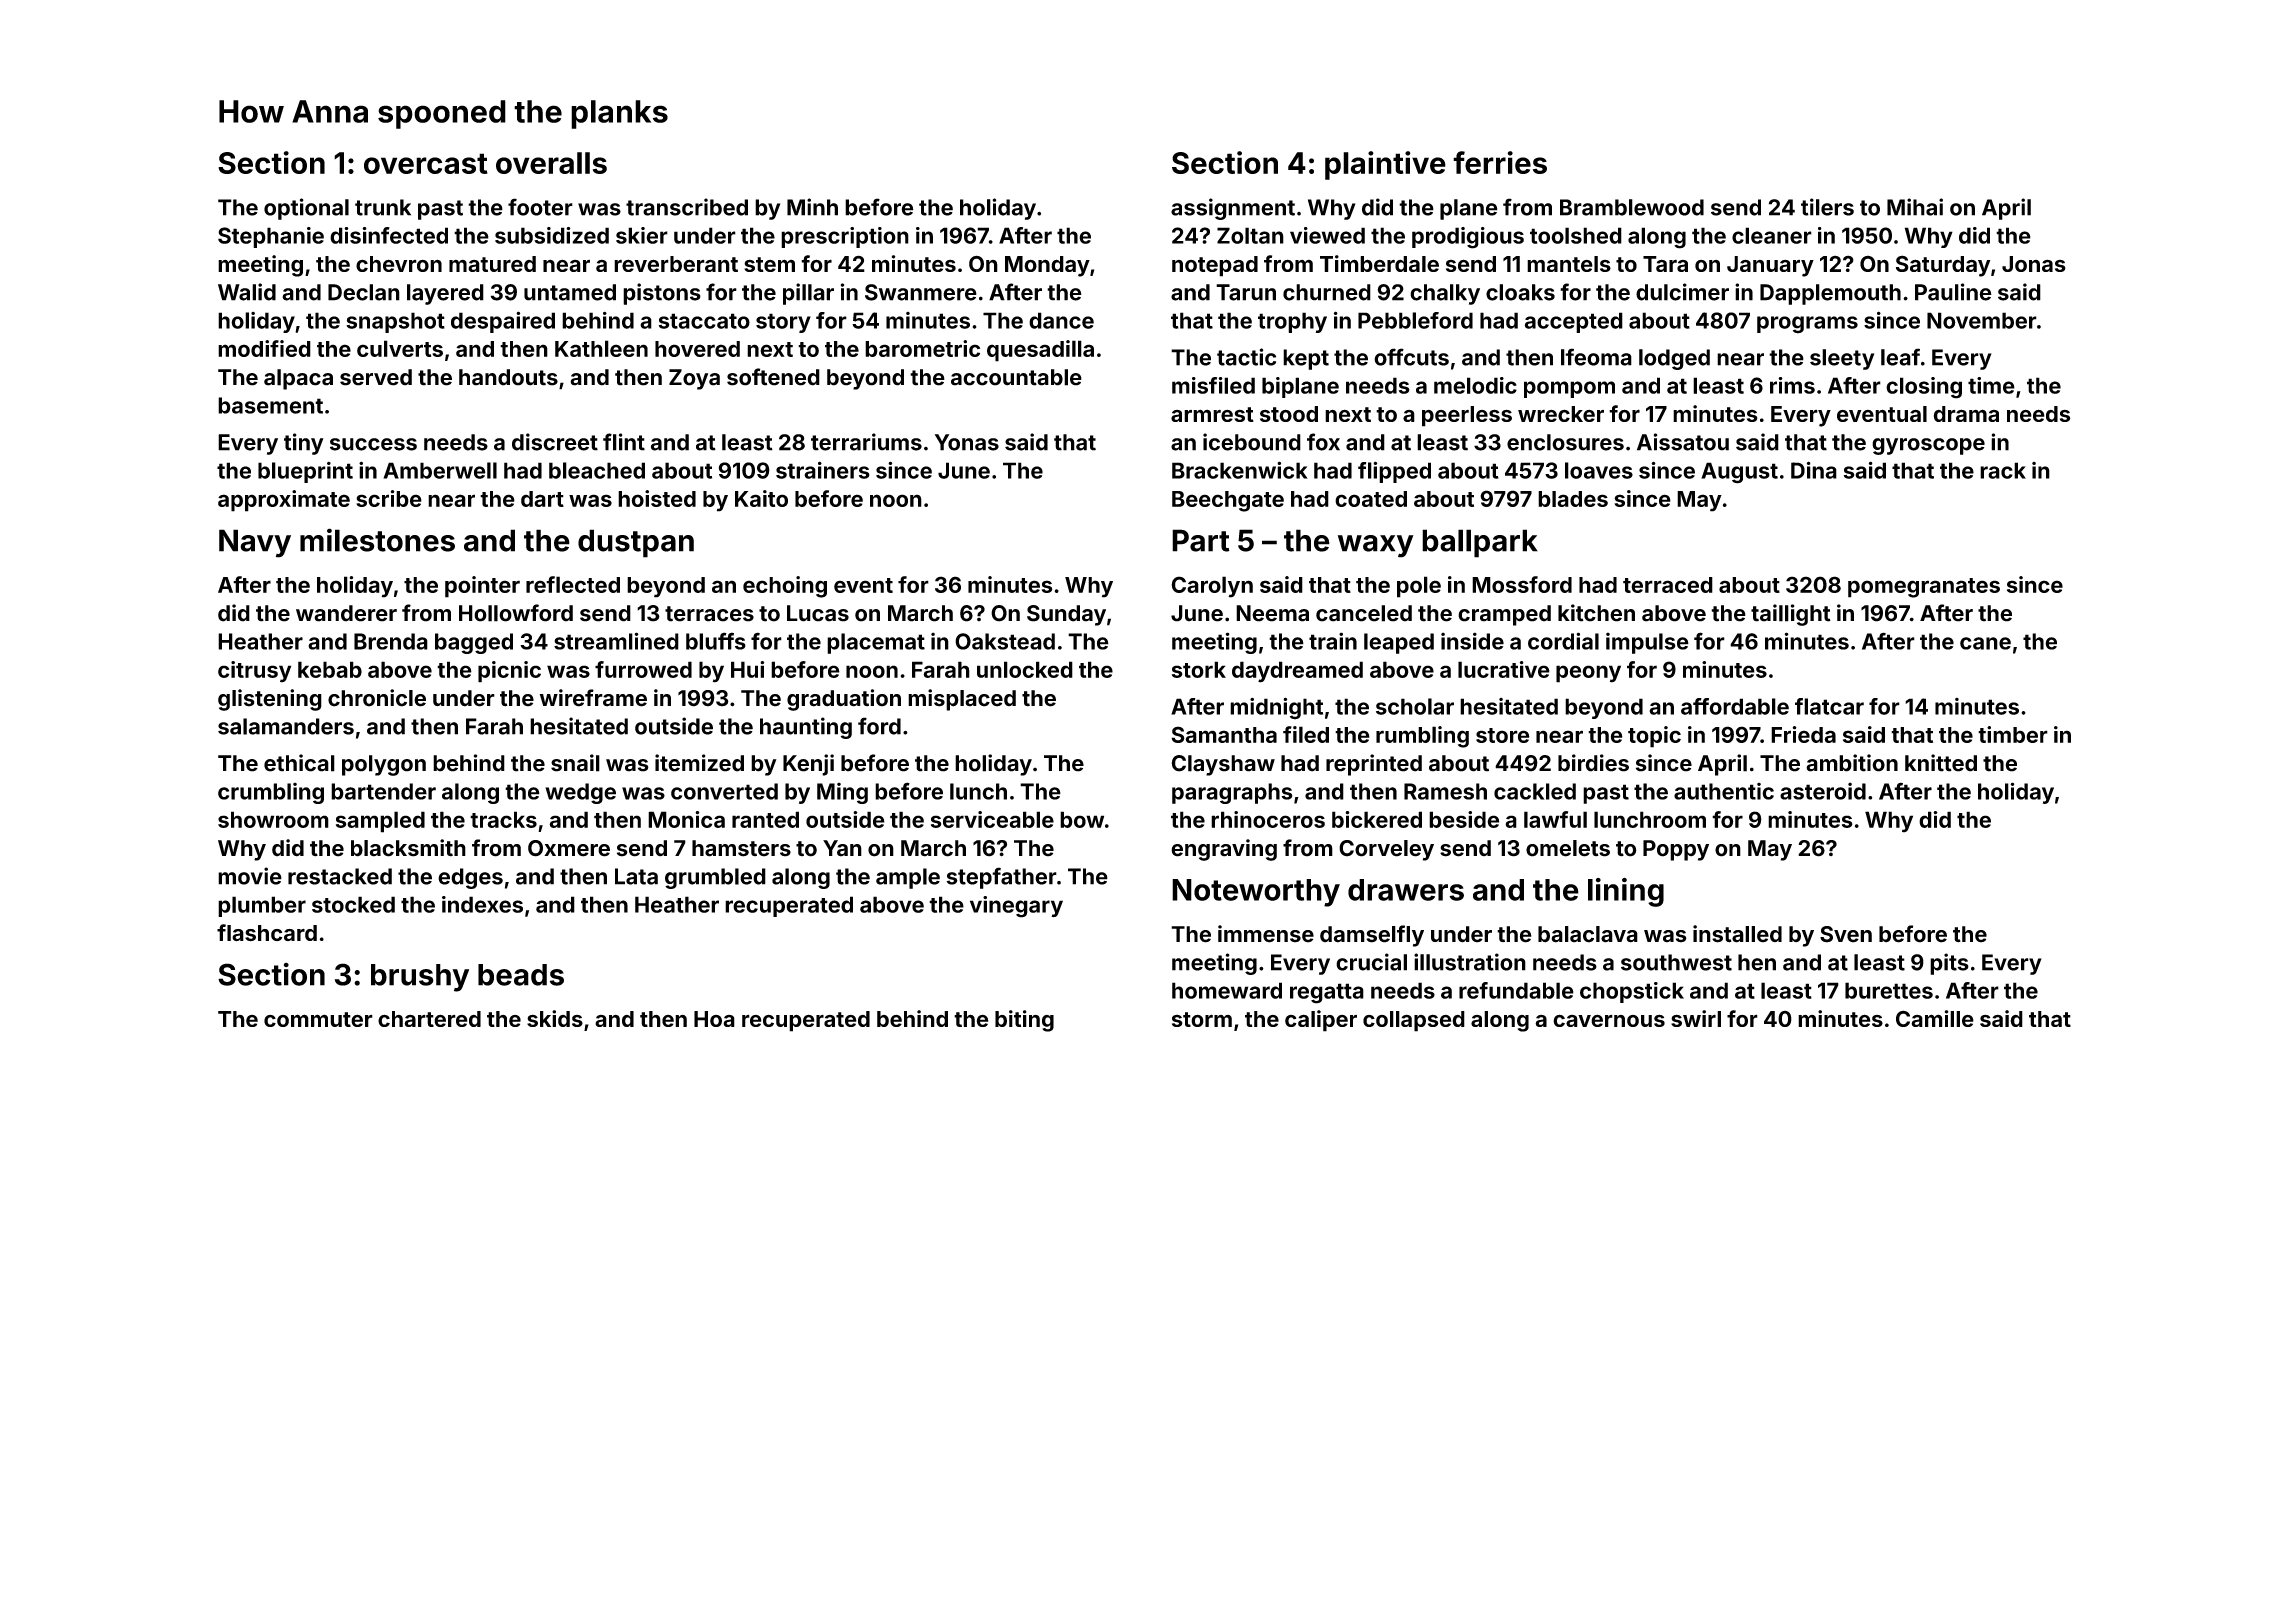 The width and height of the screenshot is (2292, 1620). Describe the element at coordinates (1414, 1021) in the screenshot. I see `collapsed` at that location.
